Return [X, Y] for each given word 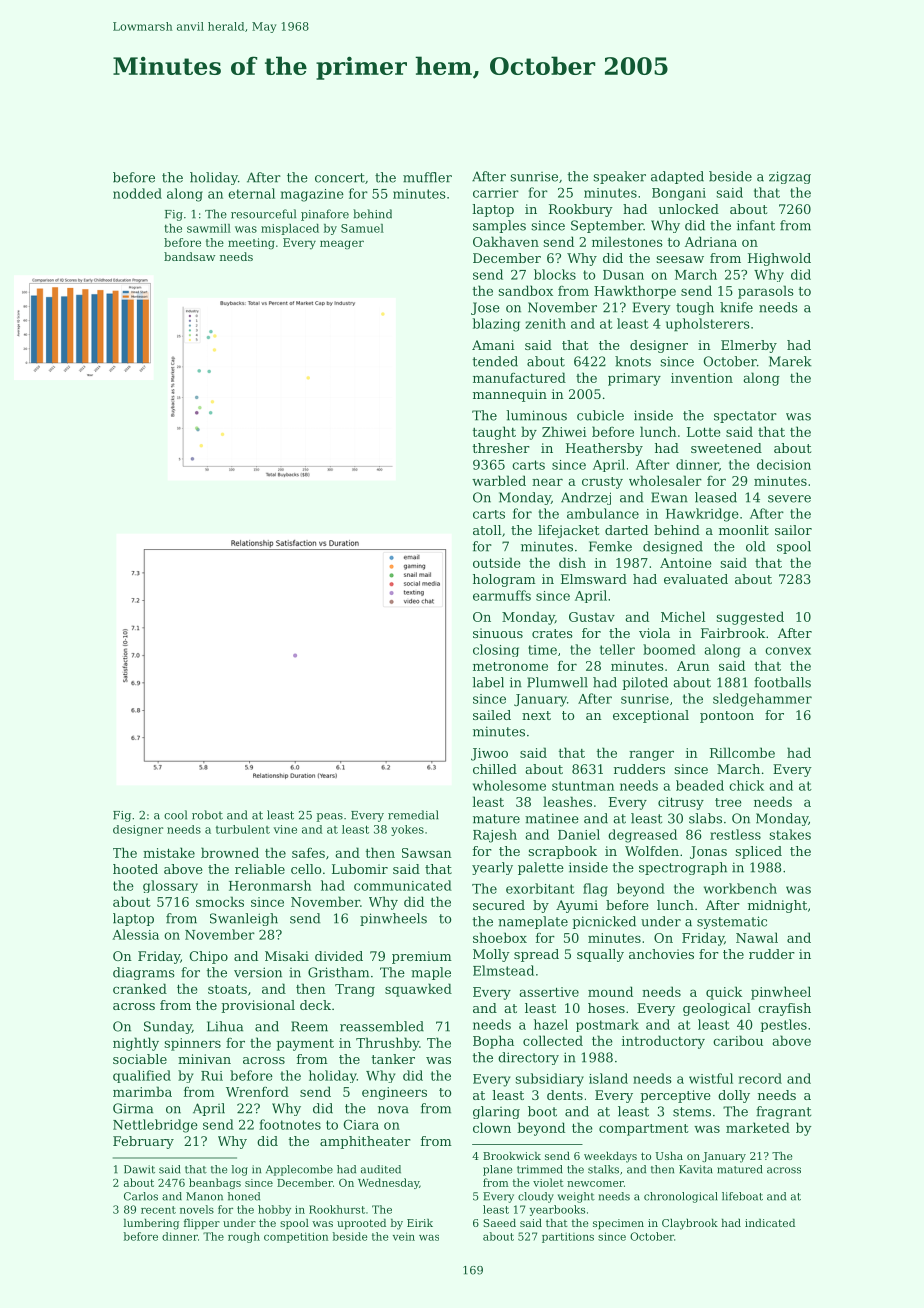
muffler [427, 177]
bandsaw [190, 256]
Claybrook [690, 1224]
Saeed [499, 1223]
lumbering [151, 1224]
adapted [677, 177]
